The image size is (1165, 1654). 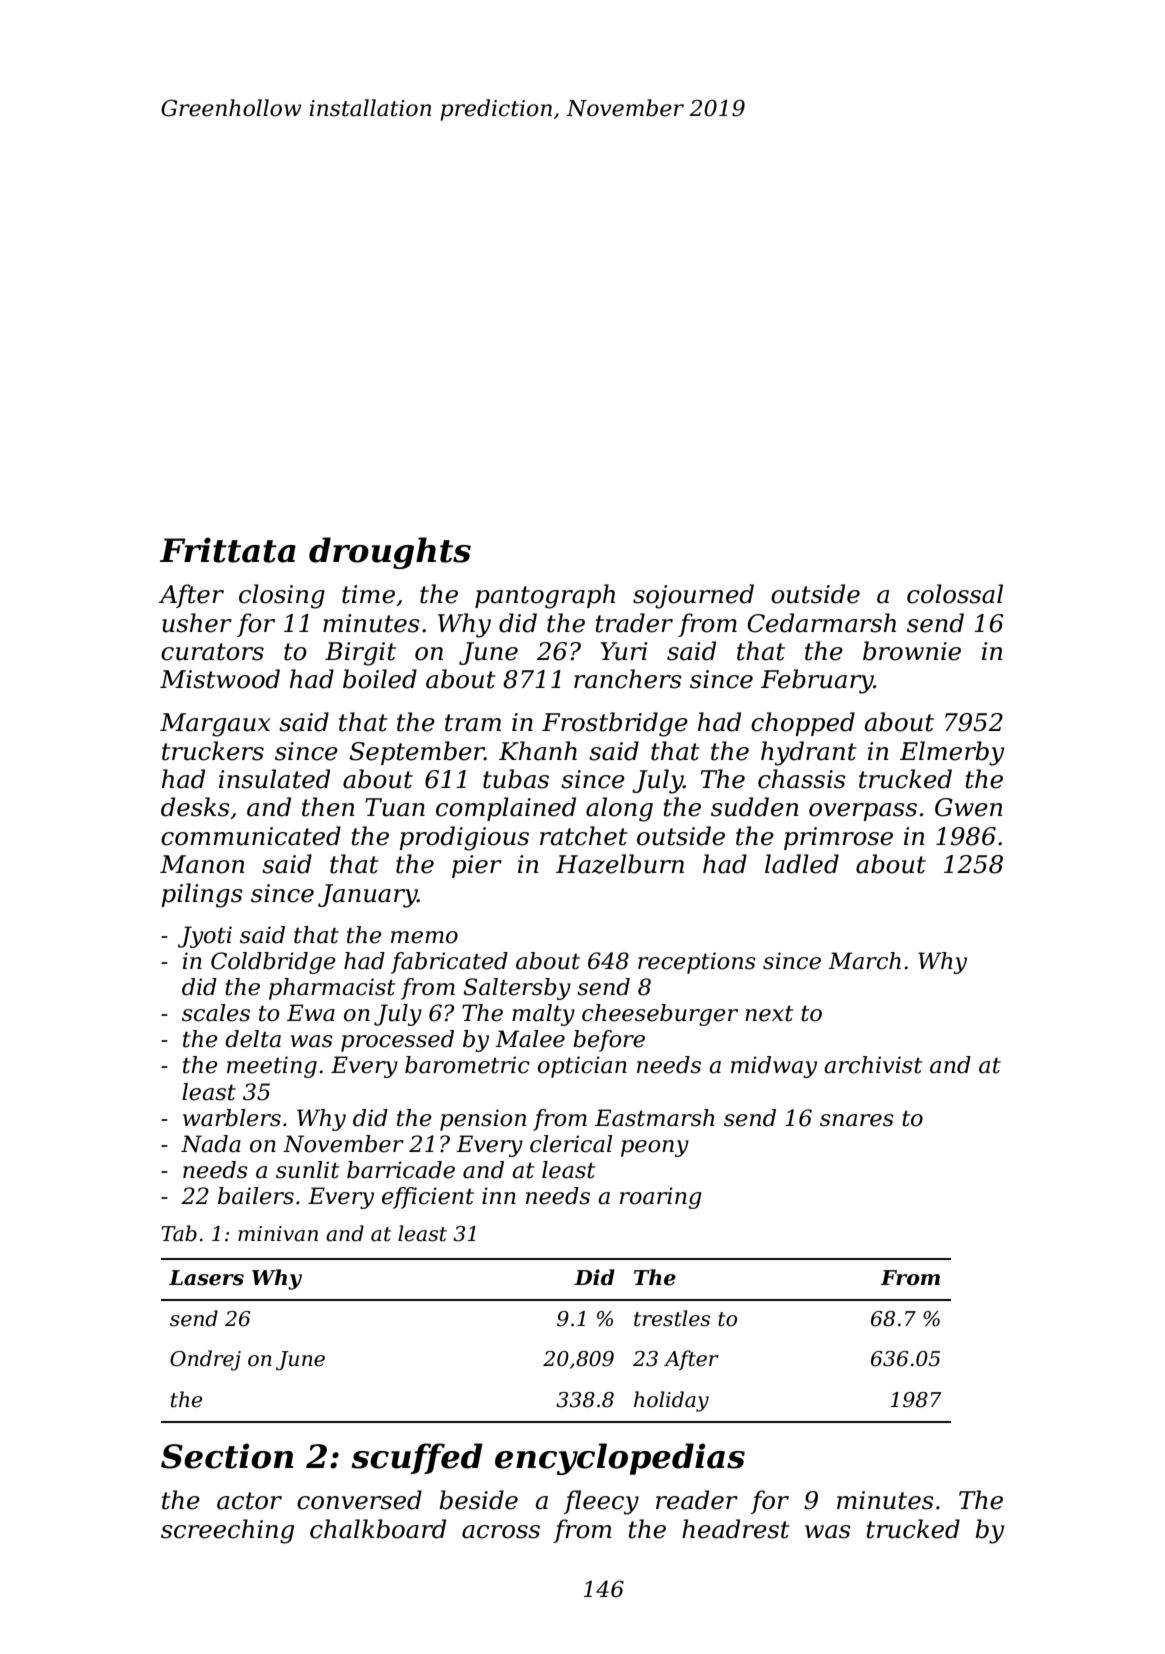 I want to click on overpass, so click(x=863, y=812).
